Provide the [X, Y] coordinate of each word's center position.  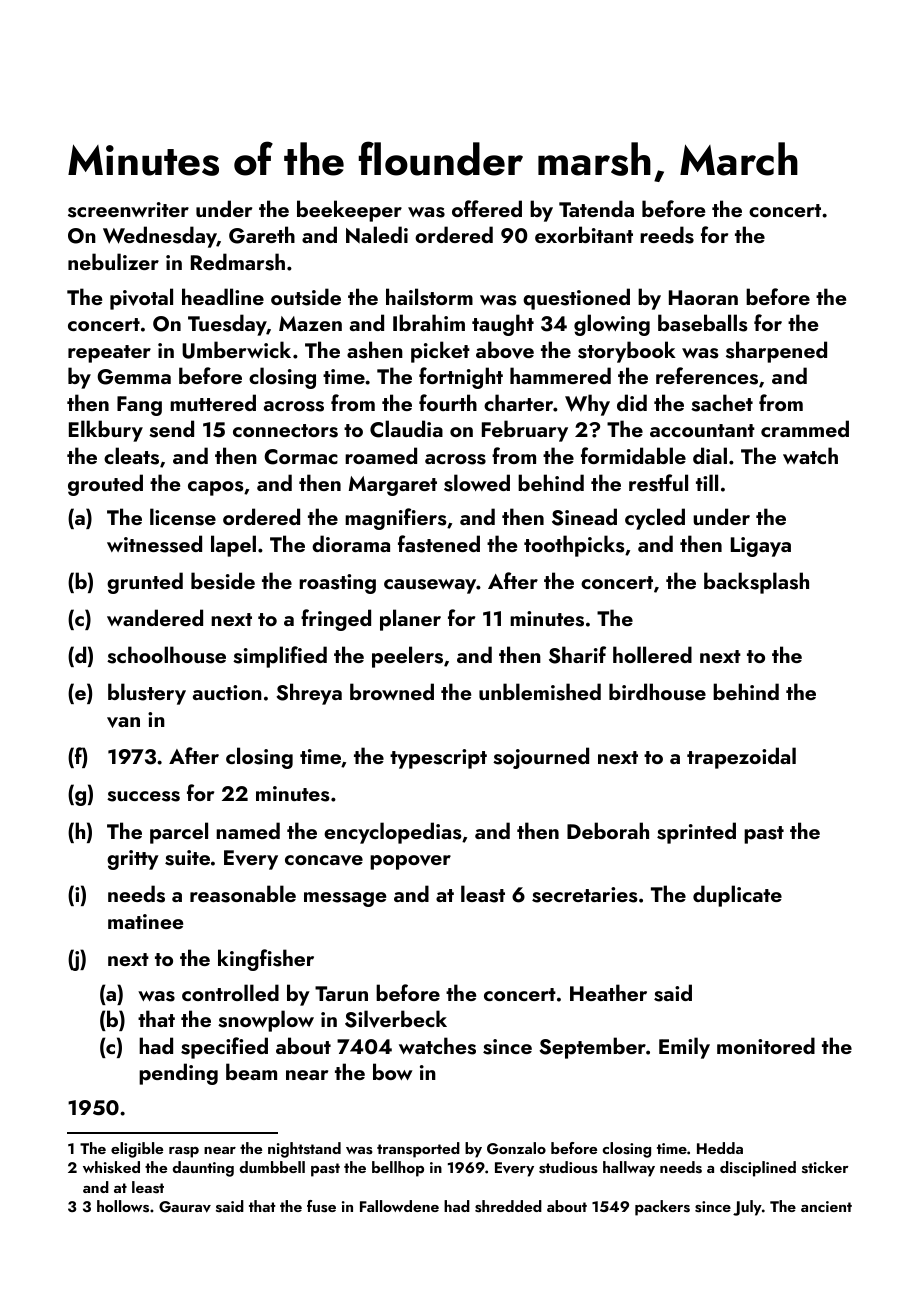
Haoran [703, 297]
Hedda [720, 1148]
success [143, 796]
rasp [184, 1152]
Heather [608, 992]
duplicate [737, 896]
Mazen [310, 323]
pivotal [141, 299]
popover [410, 862]
